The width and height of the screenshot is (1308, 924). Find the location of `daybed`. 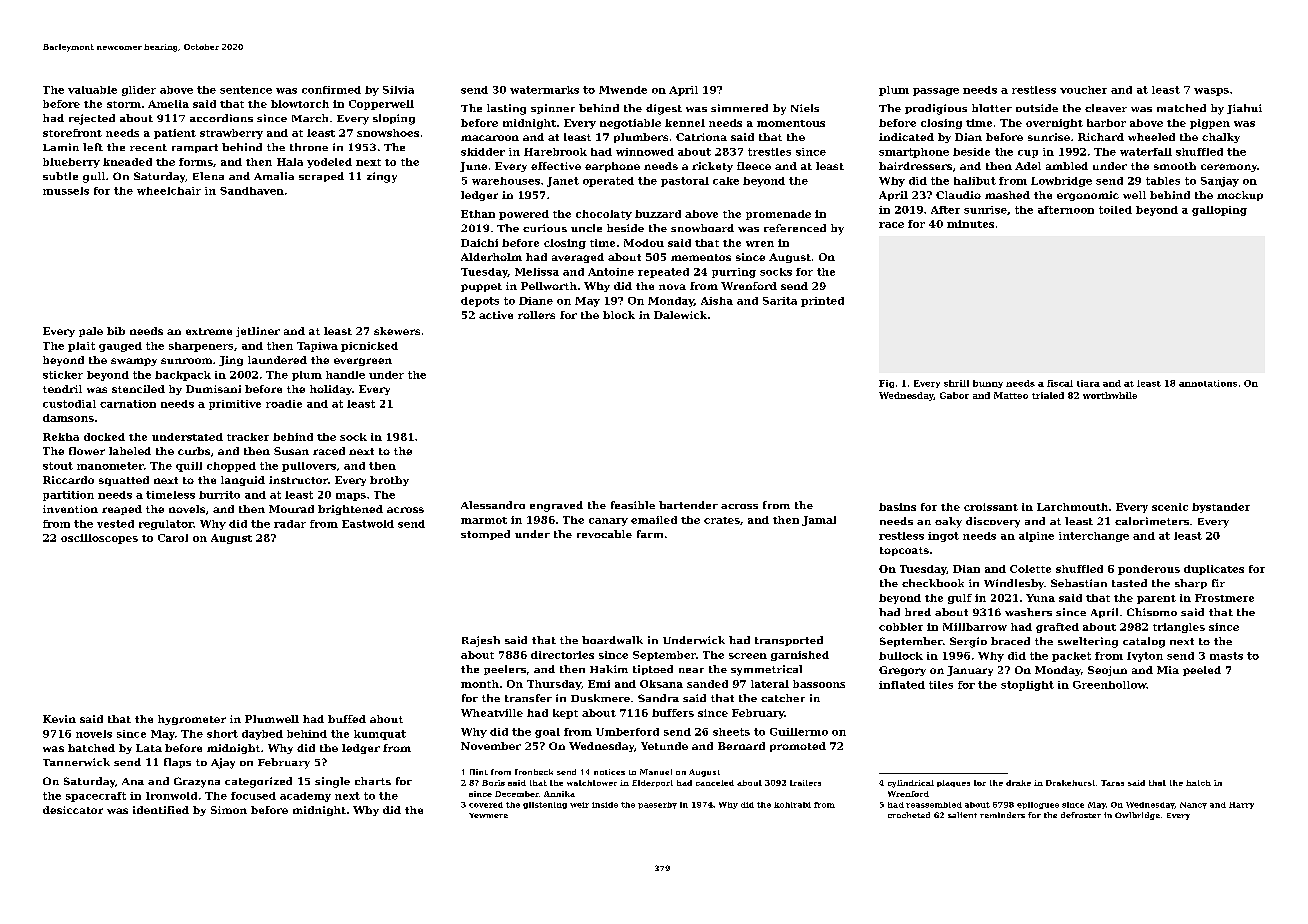

daybed is located at coordinates (262, 735).
